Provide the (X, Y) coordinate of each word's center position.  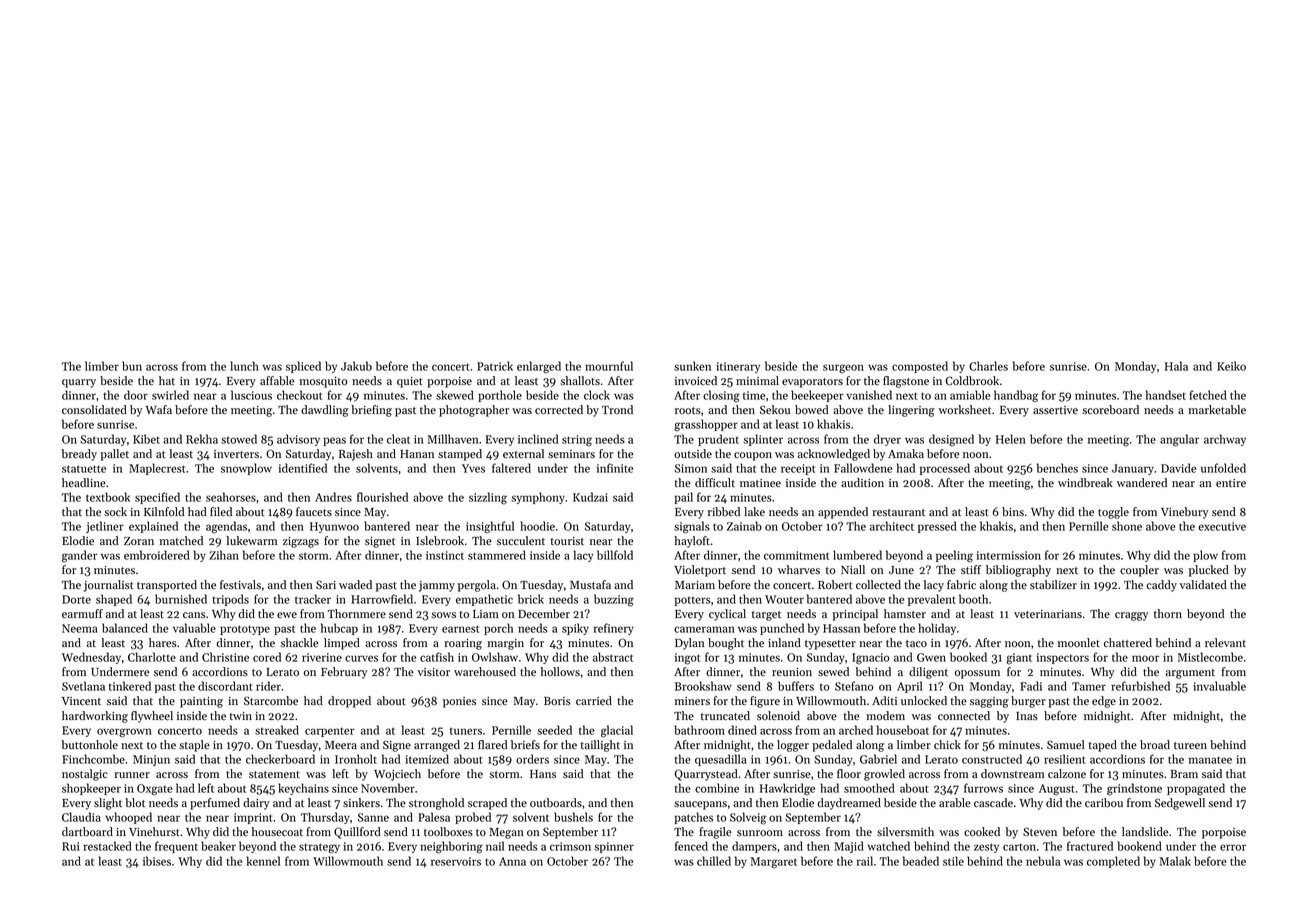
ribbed (724, 512)
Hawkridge (787, 789)
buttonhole (90, 745)
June (901, 570)
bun (132, 366)
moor (1145, 658)
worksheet (965, 410)
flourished (382, 497)
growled (884, 775)
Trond (617, 409)
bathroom (699, 730)
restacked (107, 846)
